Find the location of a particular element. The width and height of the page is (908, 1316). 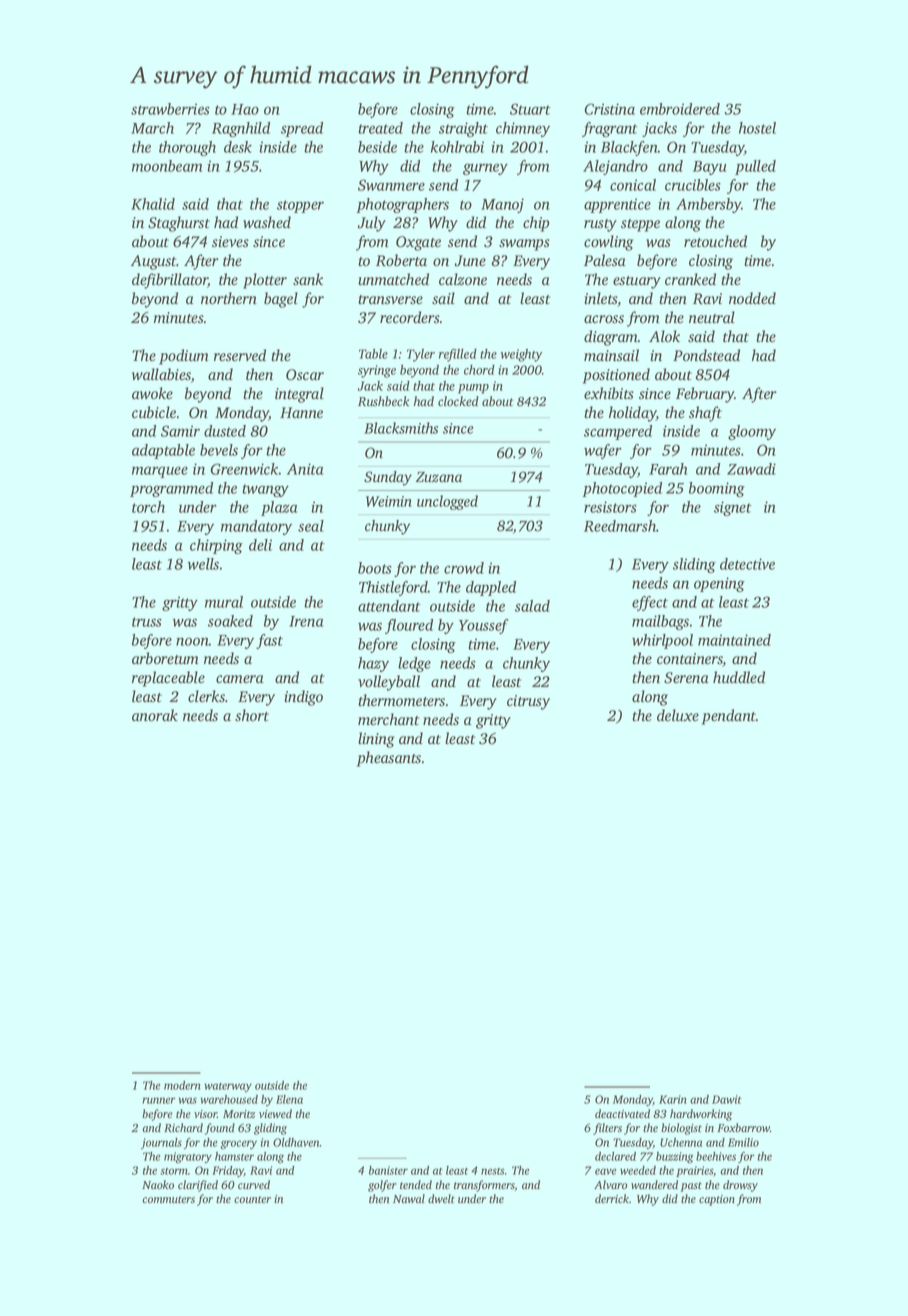

dwelt is located at coordinates (441, 1198).
